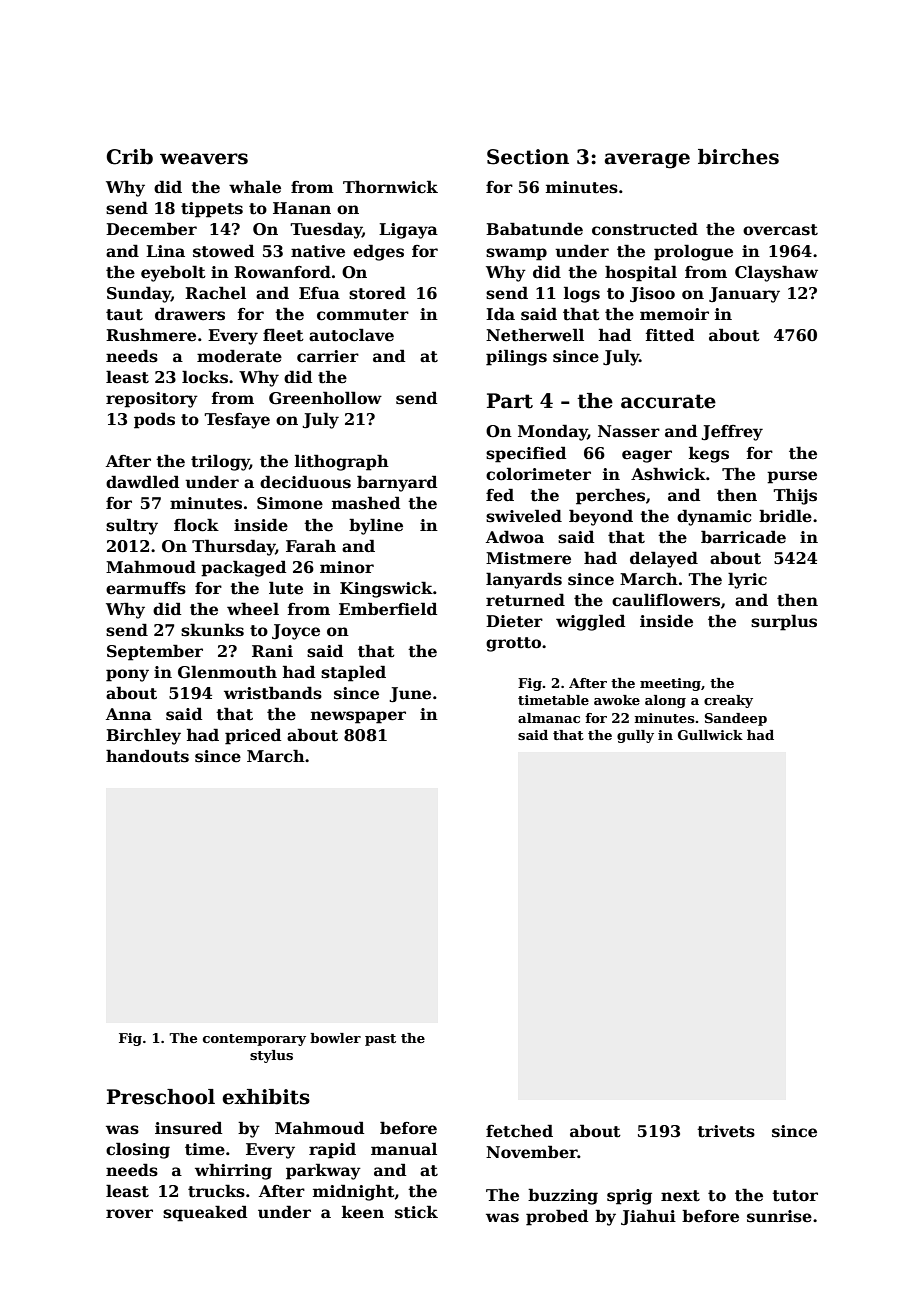 This document has height=1311, width=924. I want to click on contemporary, so click(254, 1040).
